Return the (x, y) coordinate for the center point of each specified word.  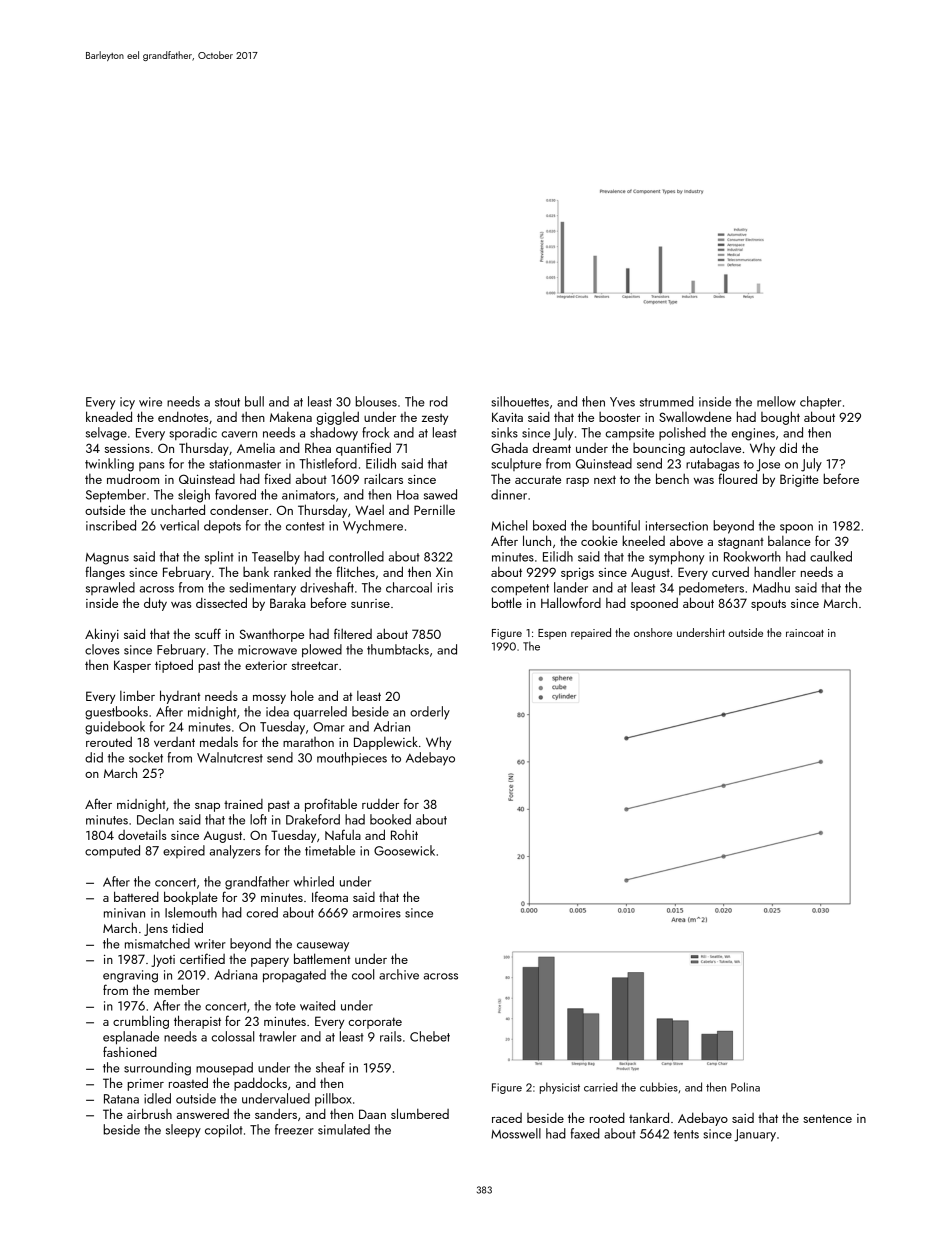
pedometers (711, 588)
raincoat (805, 633)
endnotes (183, 416)
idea (277, 711)
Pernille (434, 510)
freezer (294, 1129)
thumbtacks (398, 649)
